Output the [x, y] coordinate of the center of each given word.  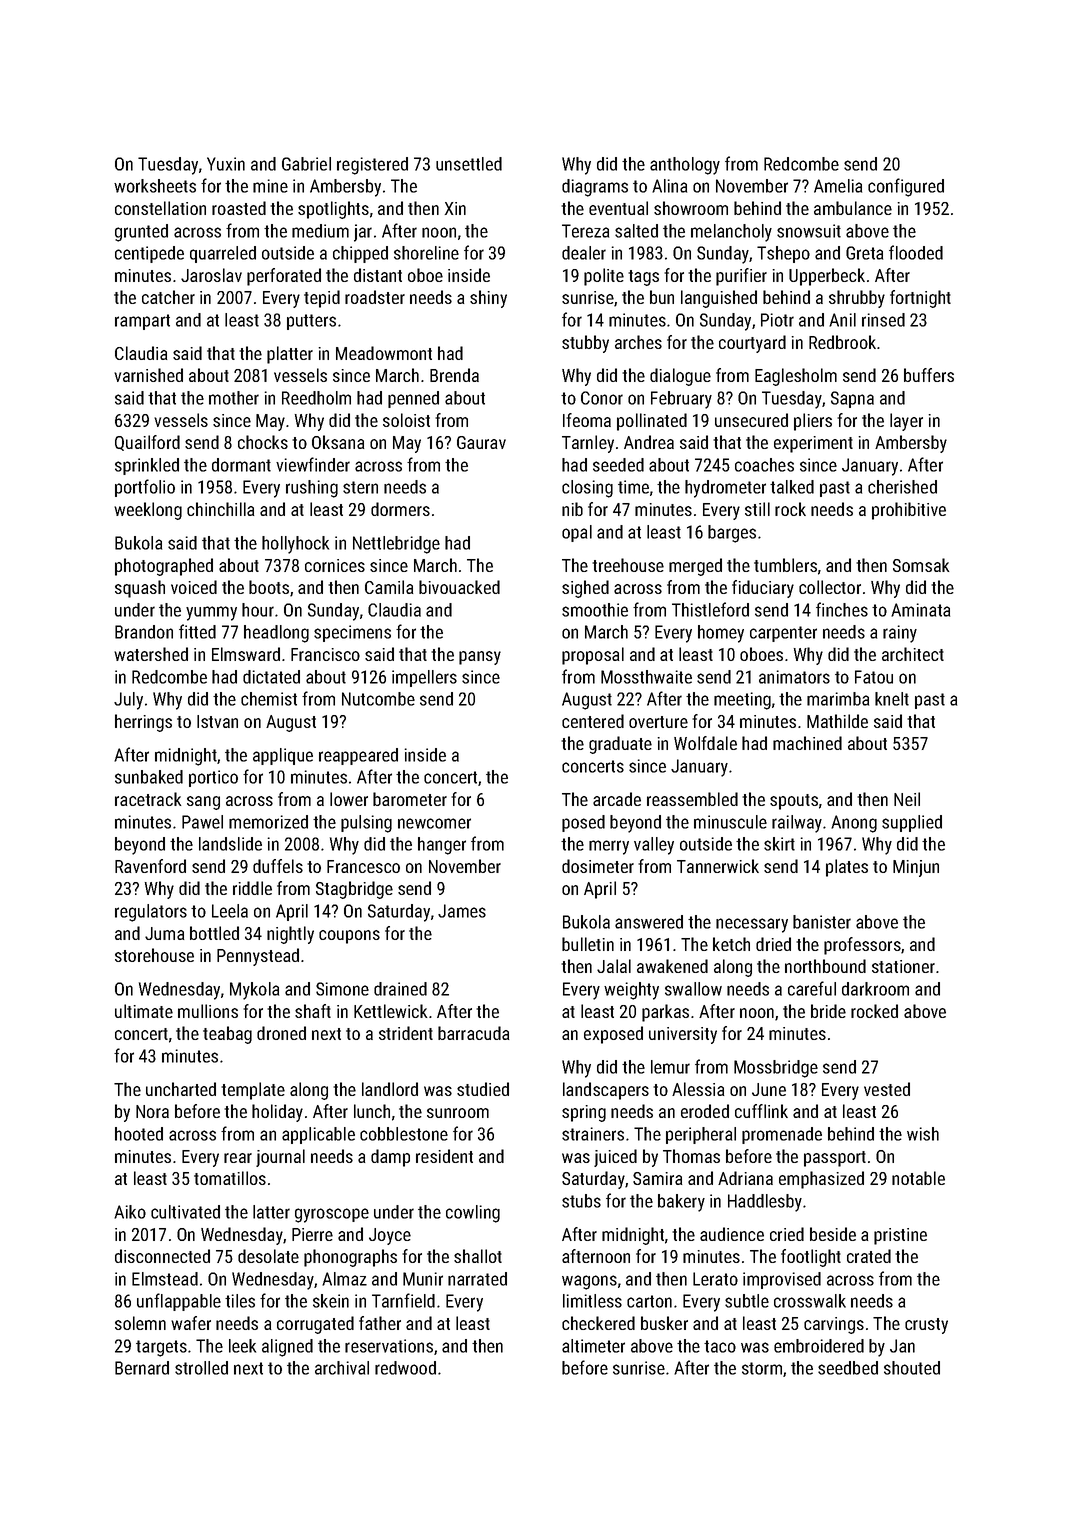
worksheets [155, 186]
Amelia [838, 186]
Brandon [144, 632]
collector [830, 587]
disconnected [162, 1256]
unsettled [469, 164]
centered [593, 721]
